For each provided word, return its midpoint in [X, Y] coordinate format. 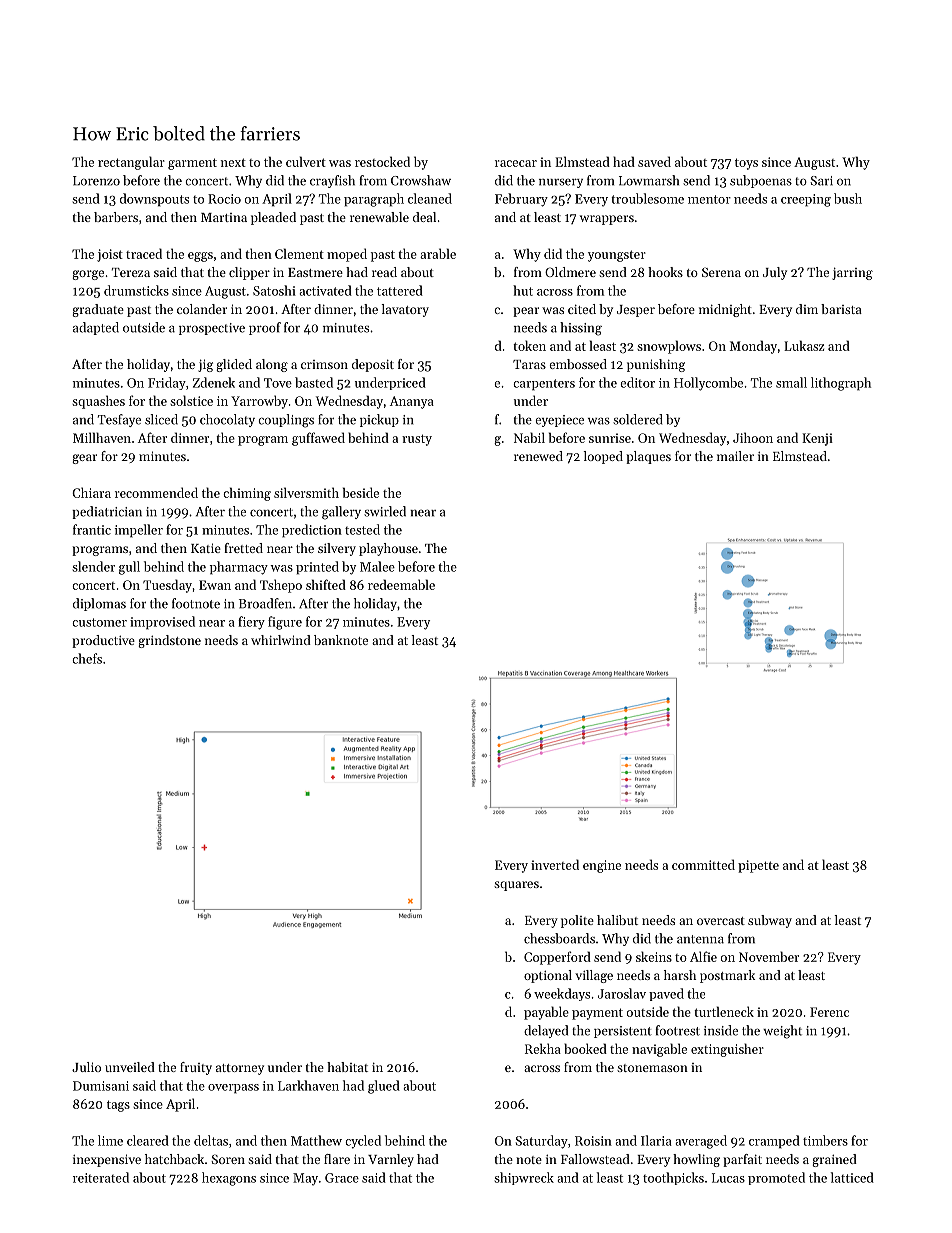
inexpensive [107, 1160]
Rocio [224, 199]
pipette [758, 866]
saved [654, 161]
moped [347, 255]
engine [602, 866]
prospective [212, 329]
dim [807, 309]
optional [548, 976]
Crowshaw [421, 180]
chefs [87, 658]
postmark [727, 976]
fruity [196, 1068]
